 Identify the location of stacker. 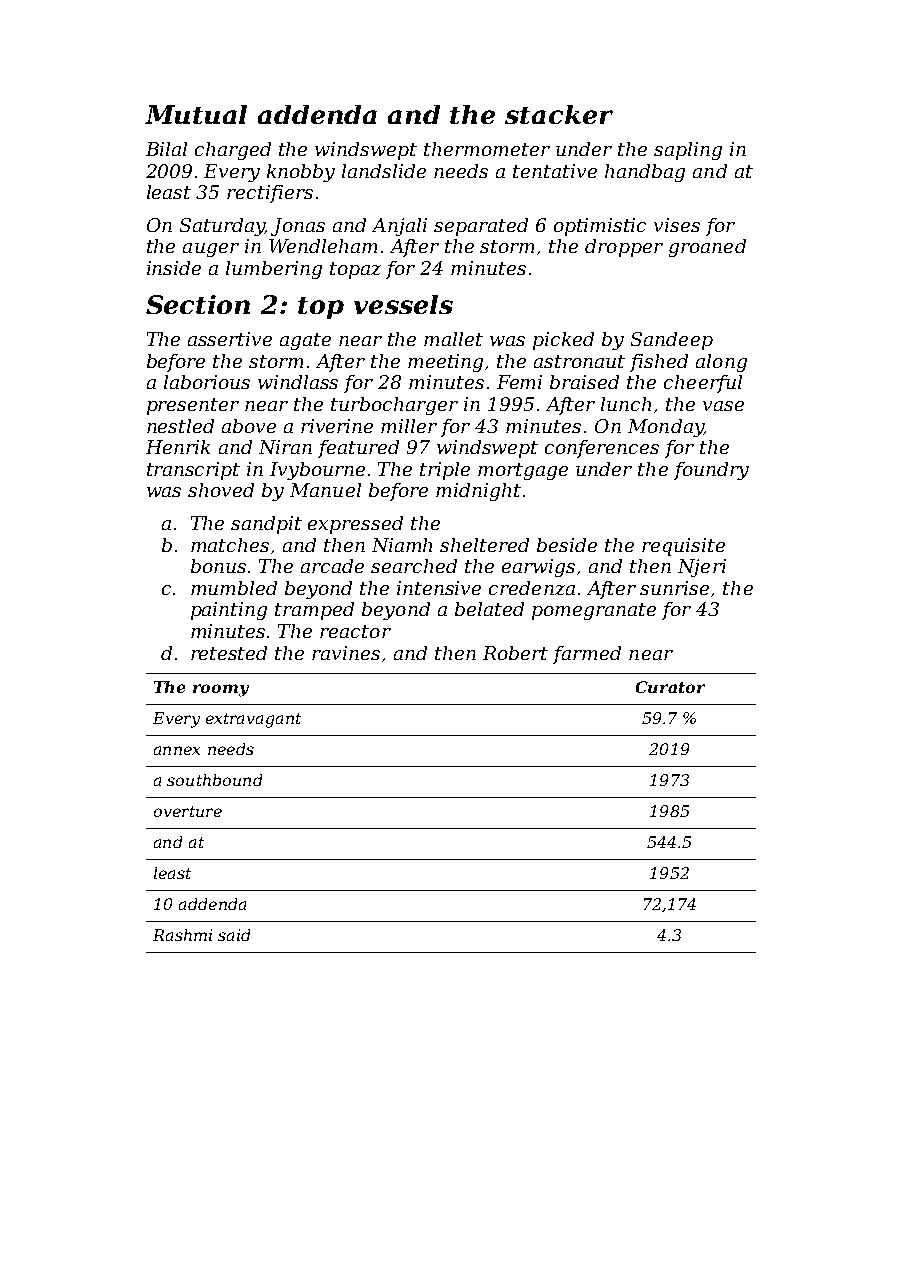
(559, 114).
